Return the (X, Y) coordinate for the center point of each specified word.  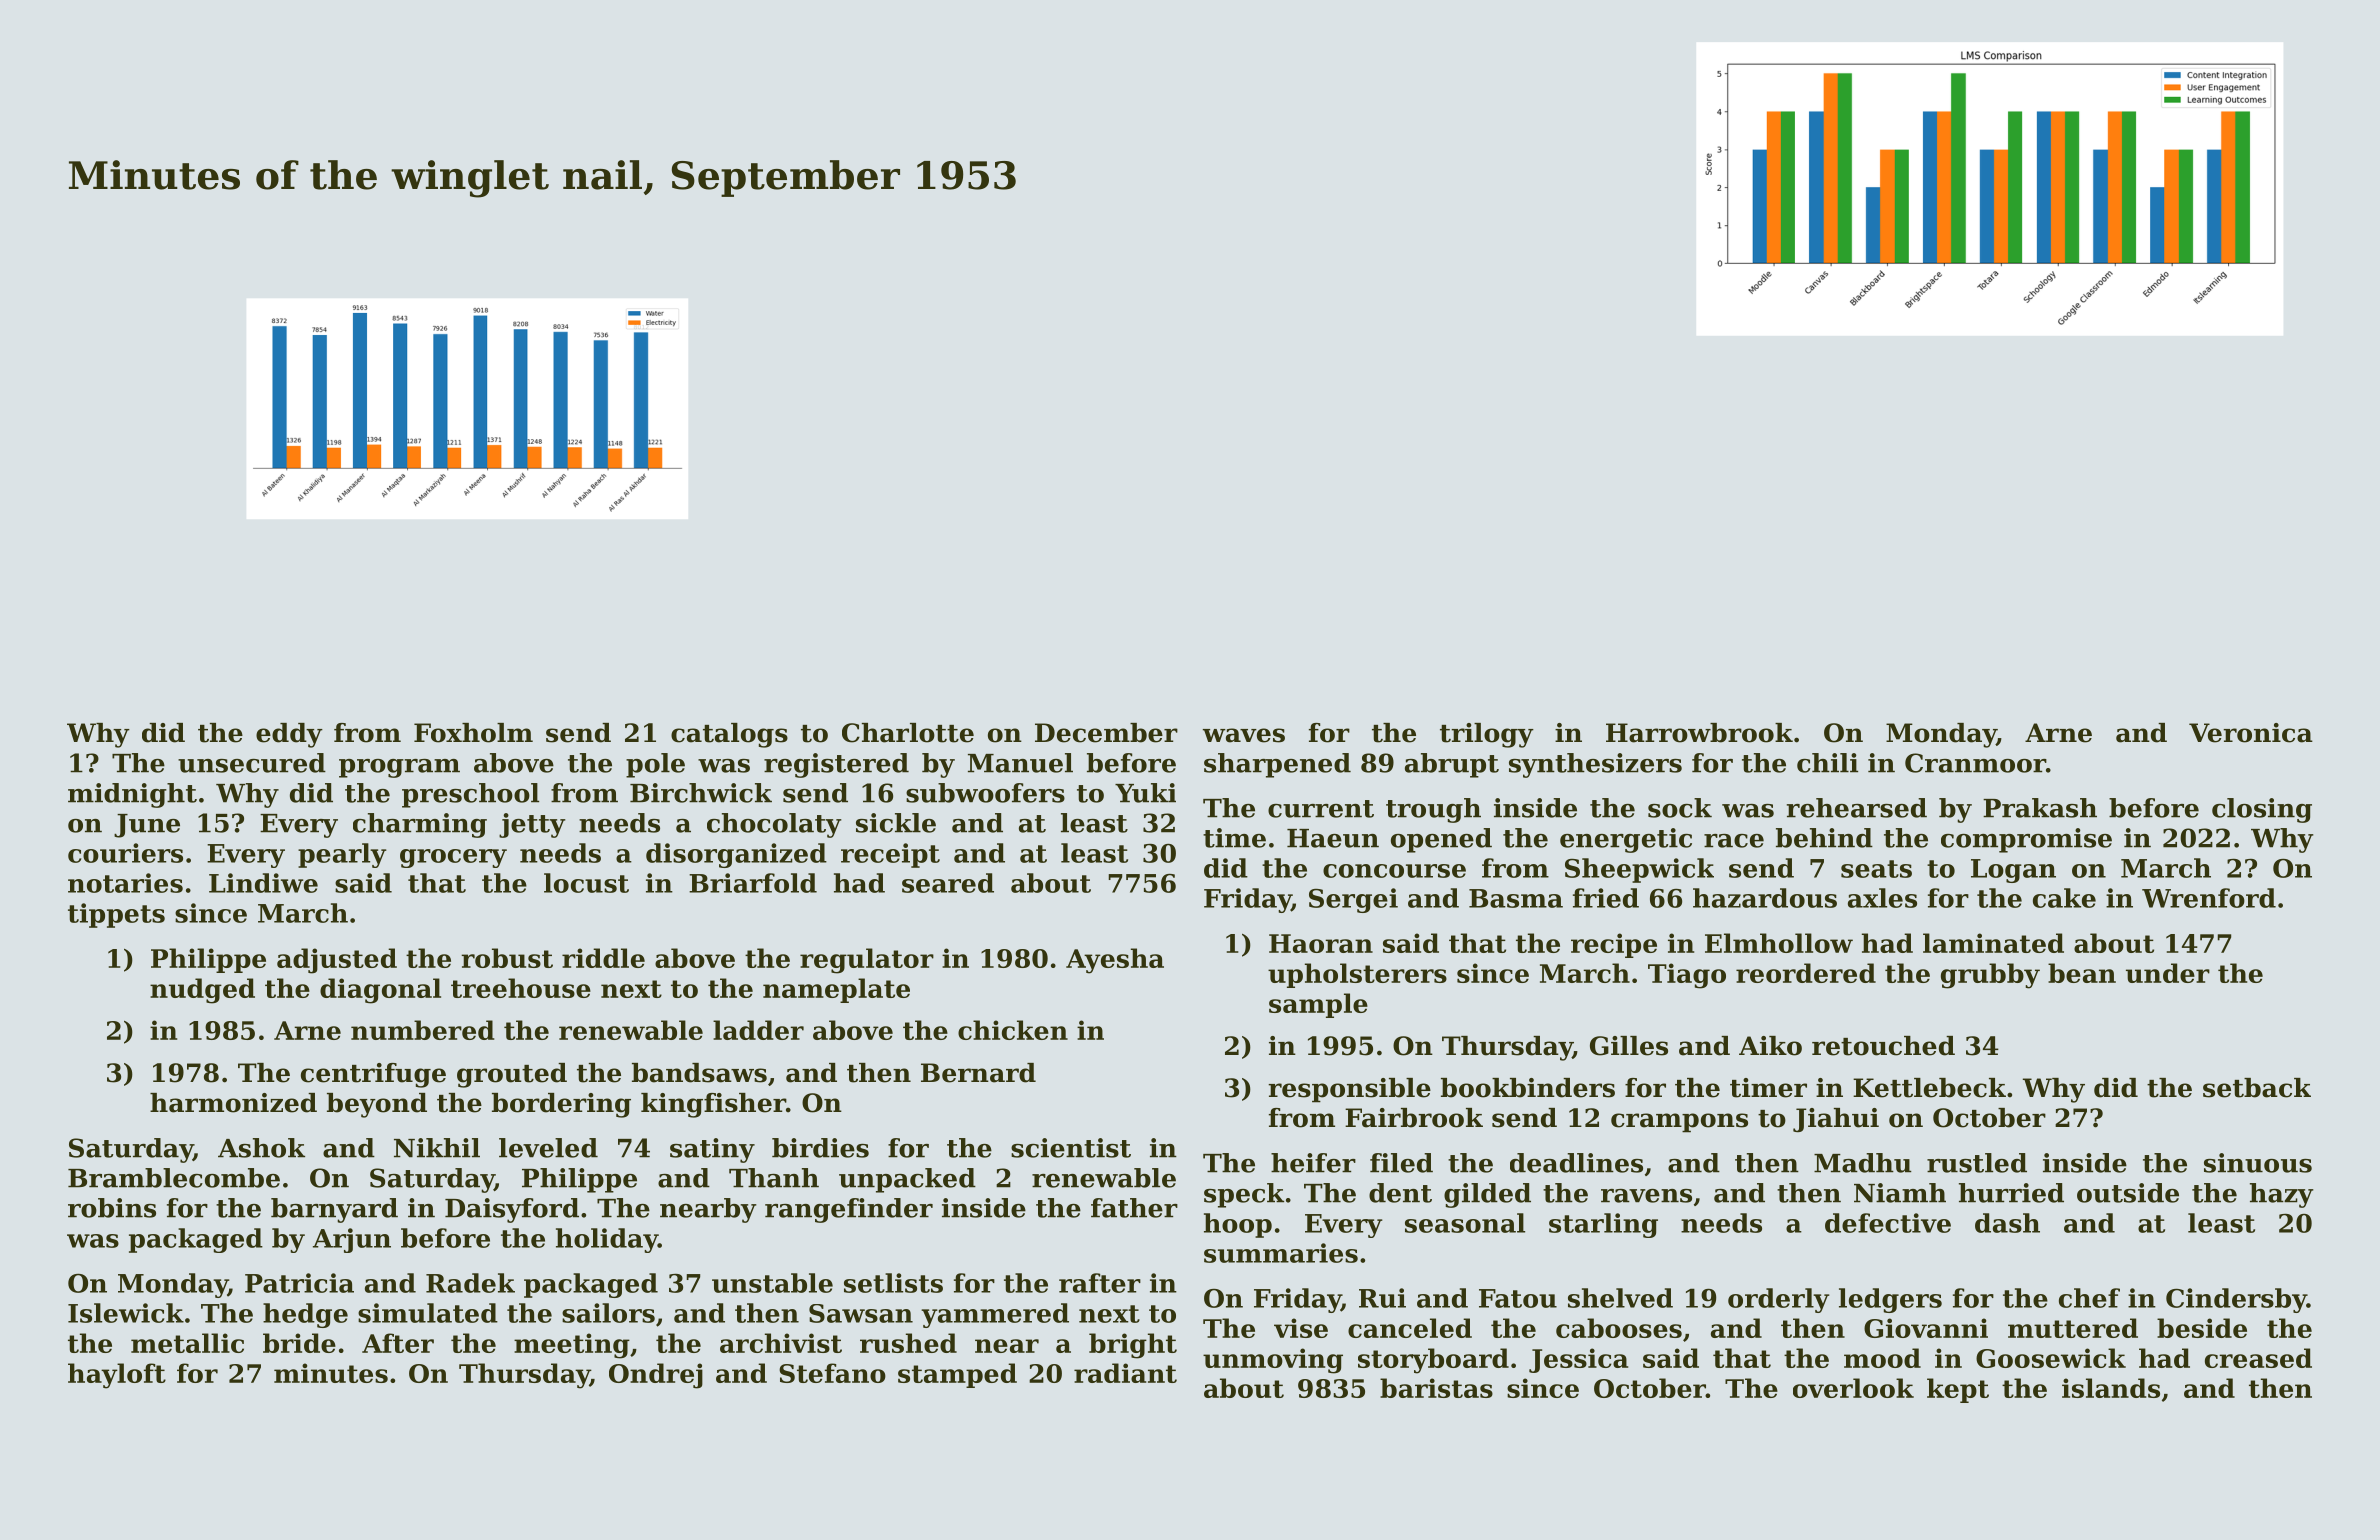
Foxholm (473, 733)
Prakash (2040, 808)
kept (1958, 1390)
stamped (957, 1375)
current (1321, 809)
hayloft (117, 1376)
